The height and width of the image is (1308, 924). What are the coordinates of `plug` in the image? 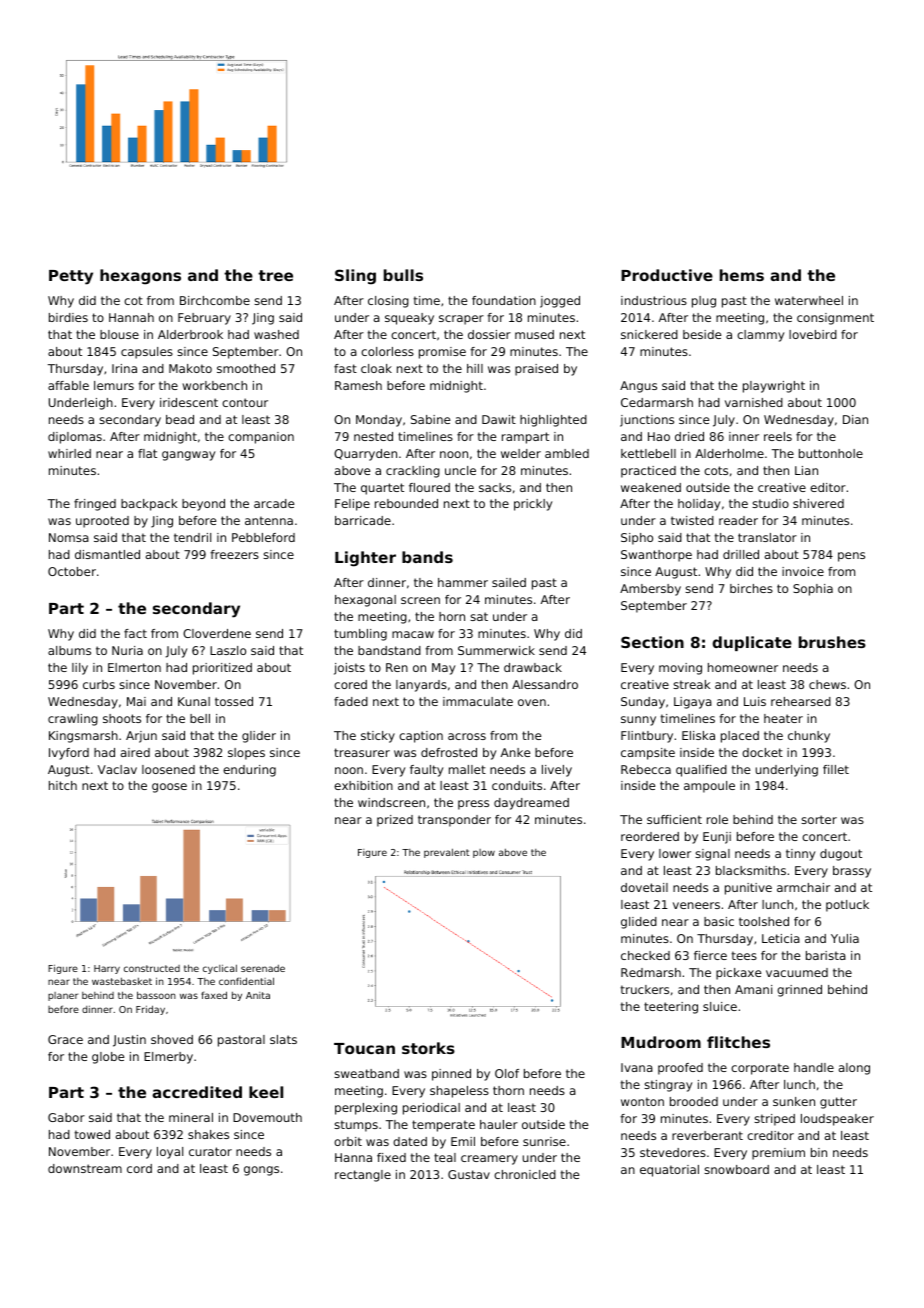 It's located at (704, 302).
